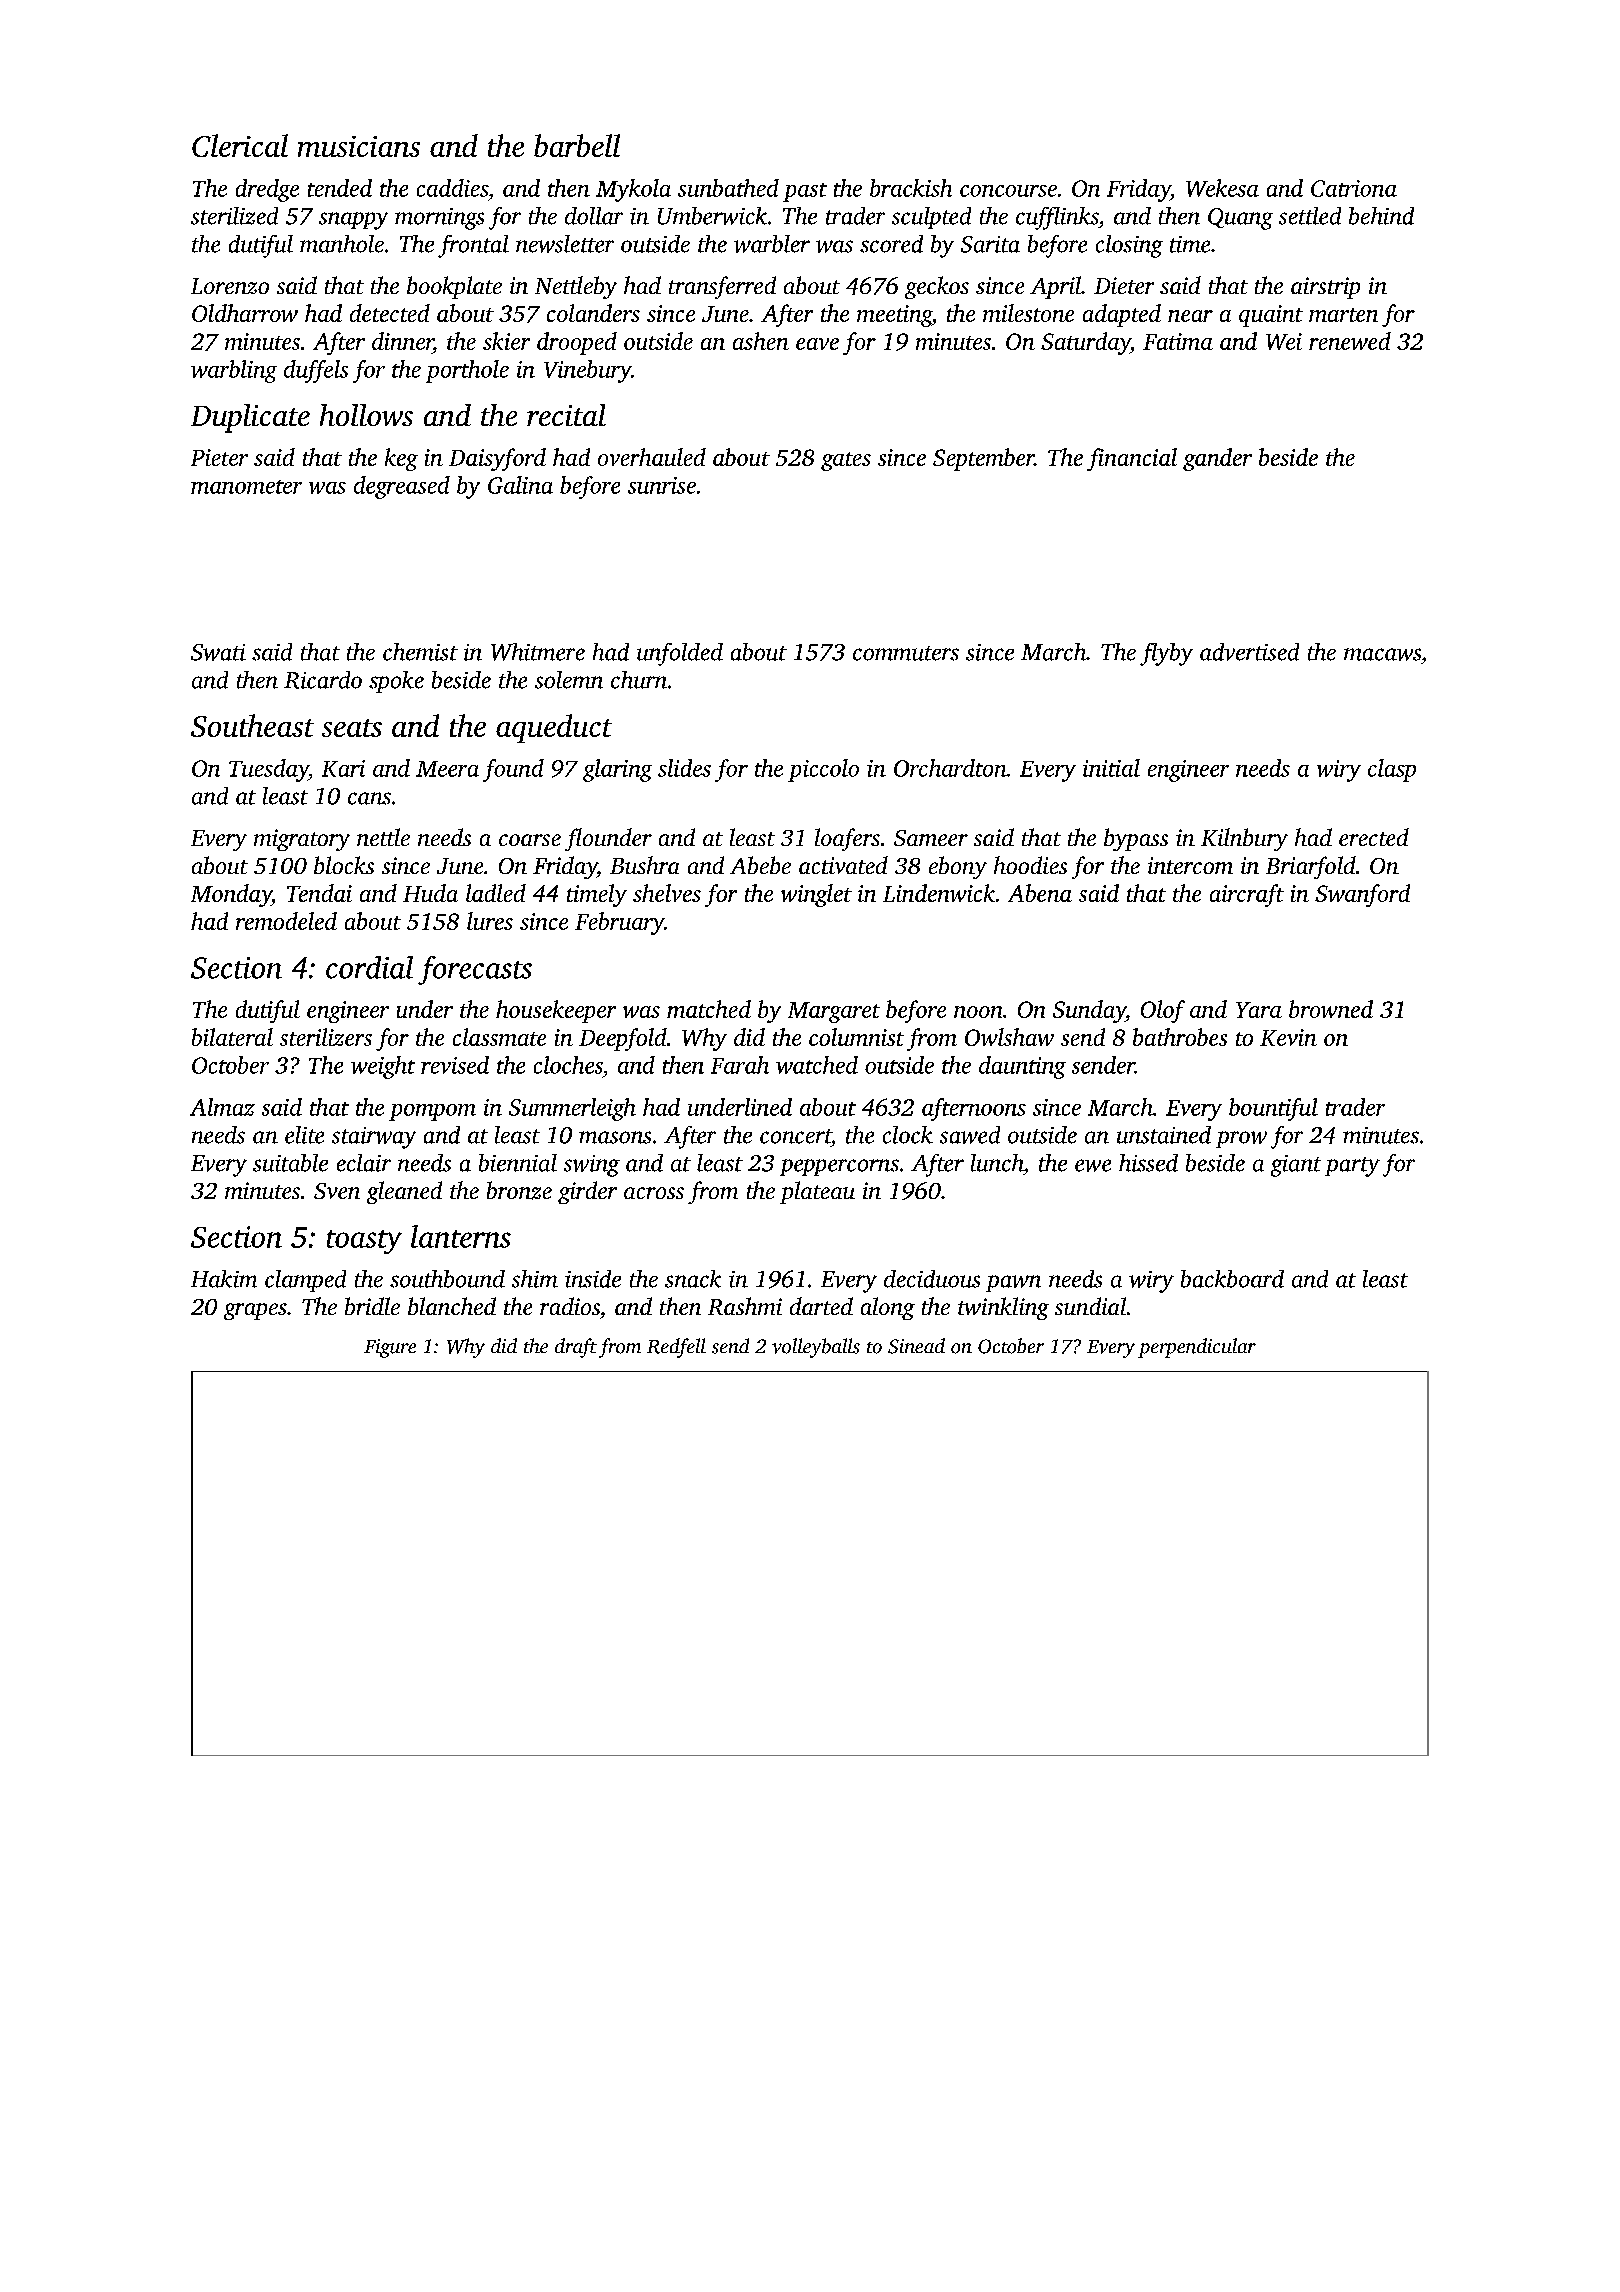  Describe the element at coordinates (1090, 1306) in the screenshot. I see `sundial` at that location.
